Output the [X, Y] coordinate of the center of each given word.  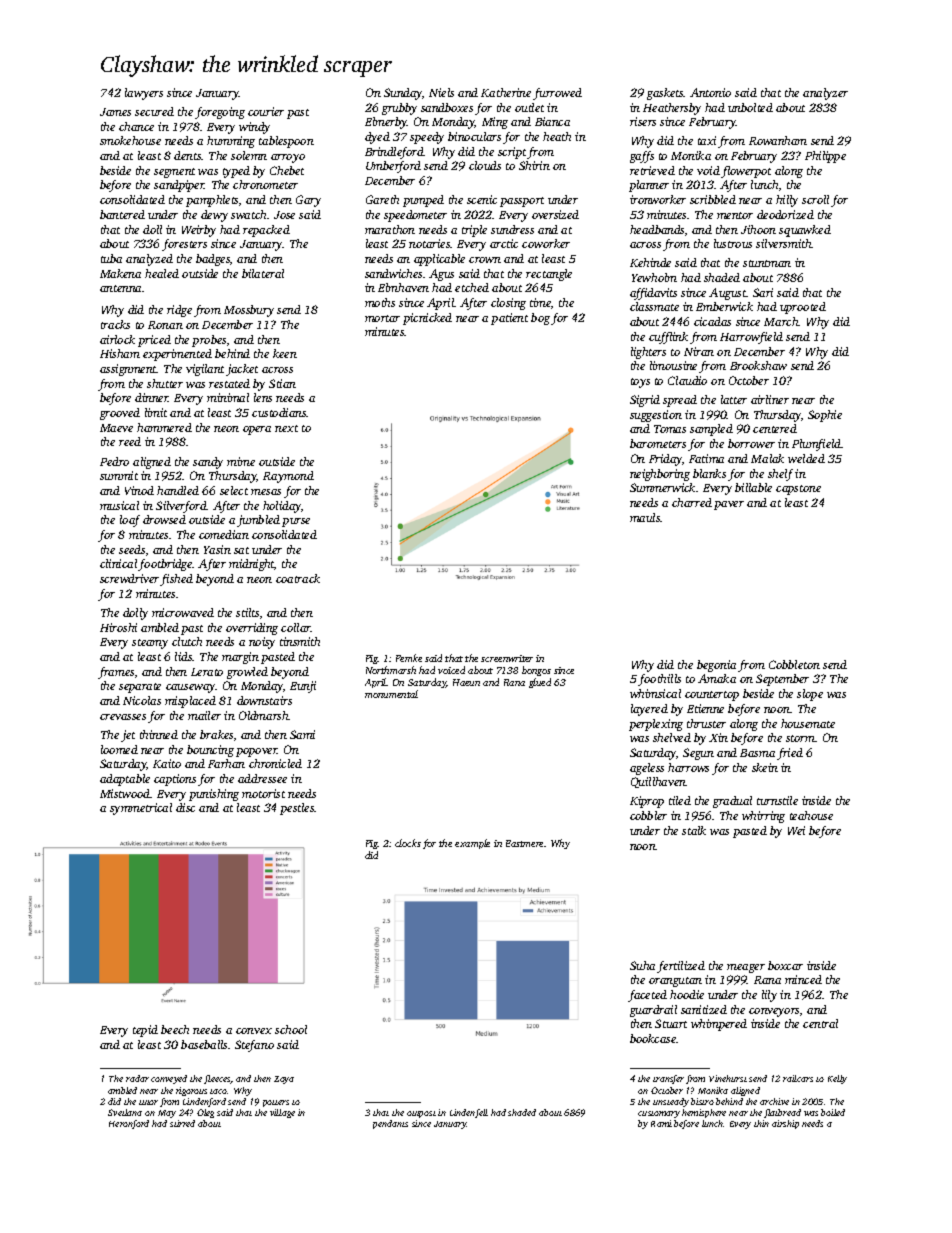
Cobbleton [794, 664]
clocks [408, 843]
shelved [672, 737]
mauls [645, 517]
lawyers [144, 94]
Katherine [506, 92]
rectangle [549, 275]
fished [176, 580]
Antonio [710, 92]
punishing [214, 795]
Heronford [129, 1124]
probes [209, 341]
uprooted [803, 308]
